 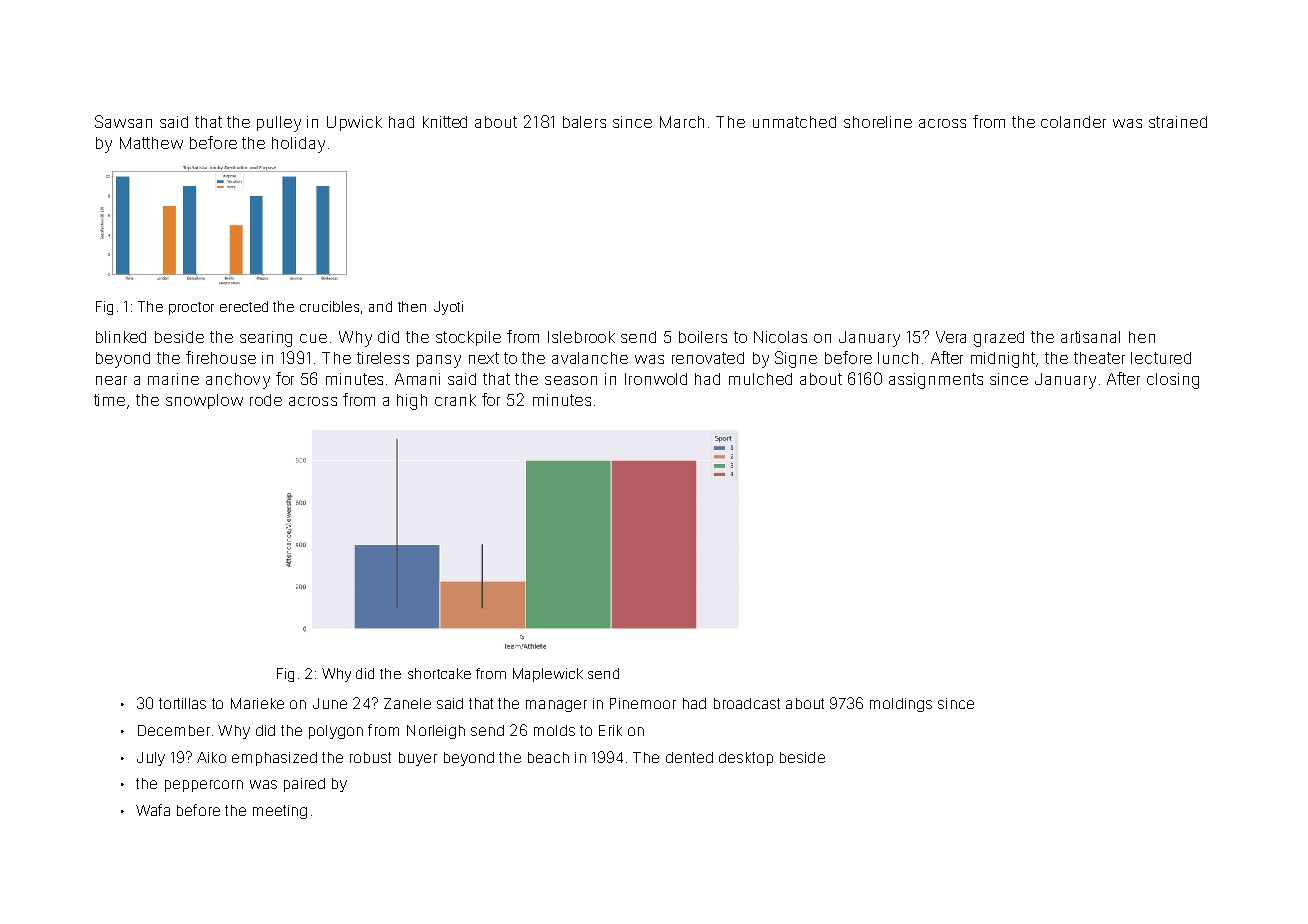 What do you see at coordinates (794, 122) in the document?
I see `unmatched` at bounding box center [794, 122].
